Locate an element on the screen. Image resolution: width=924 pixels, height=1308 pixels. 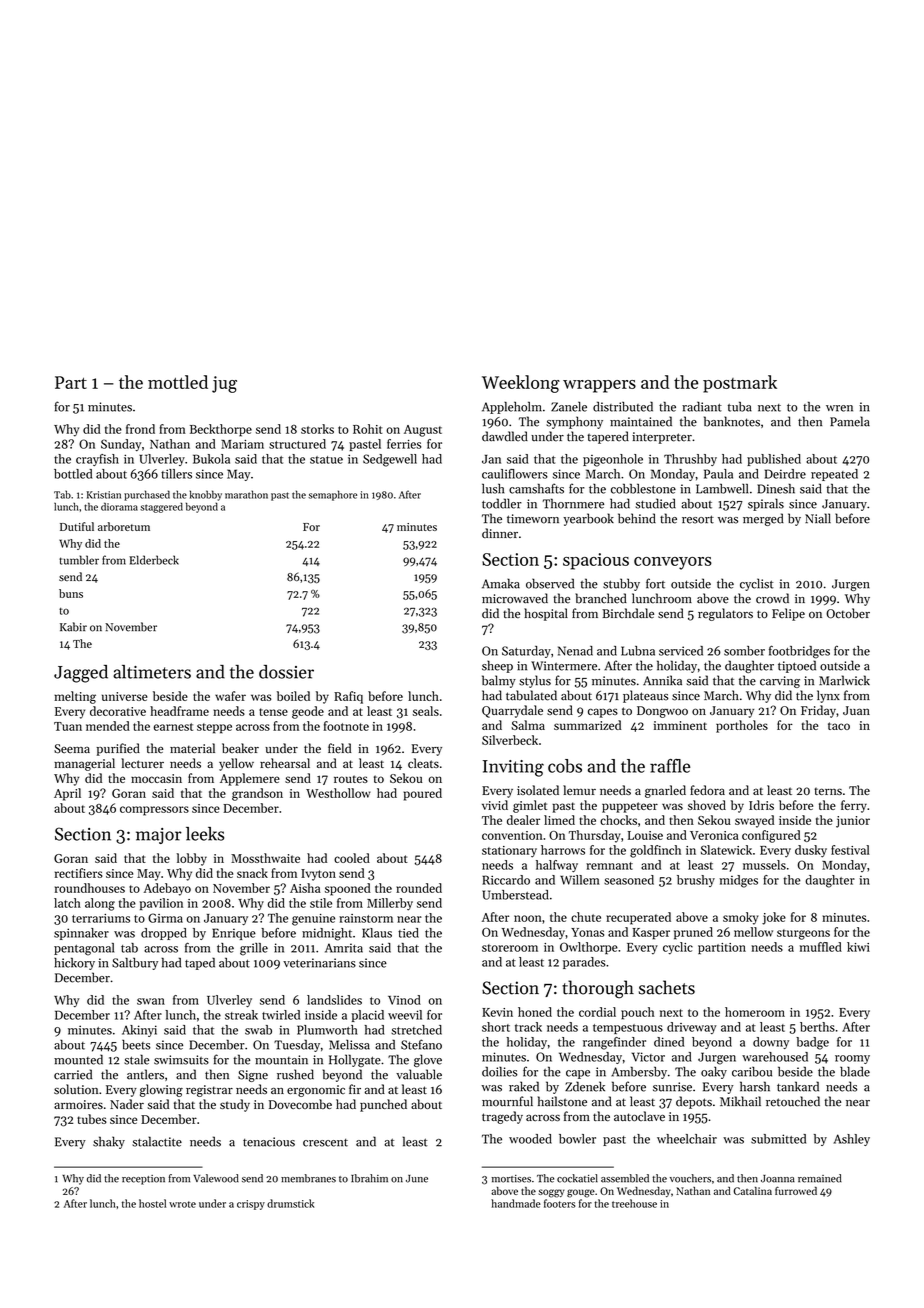
August is located at coordinates (423, 431).
